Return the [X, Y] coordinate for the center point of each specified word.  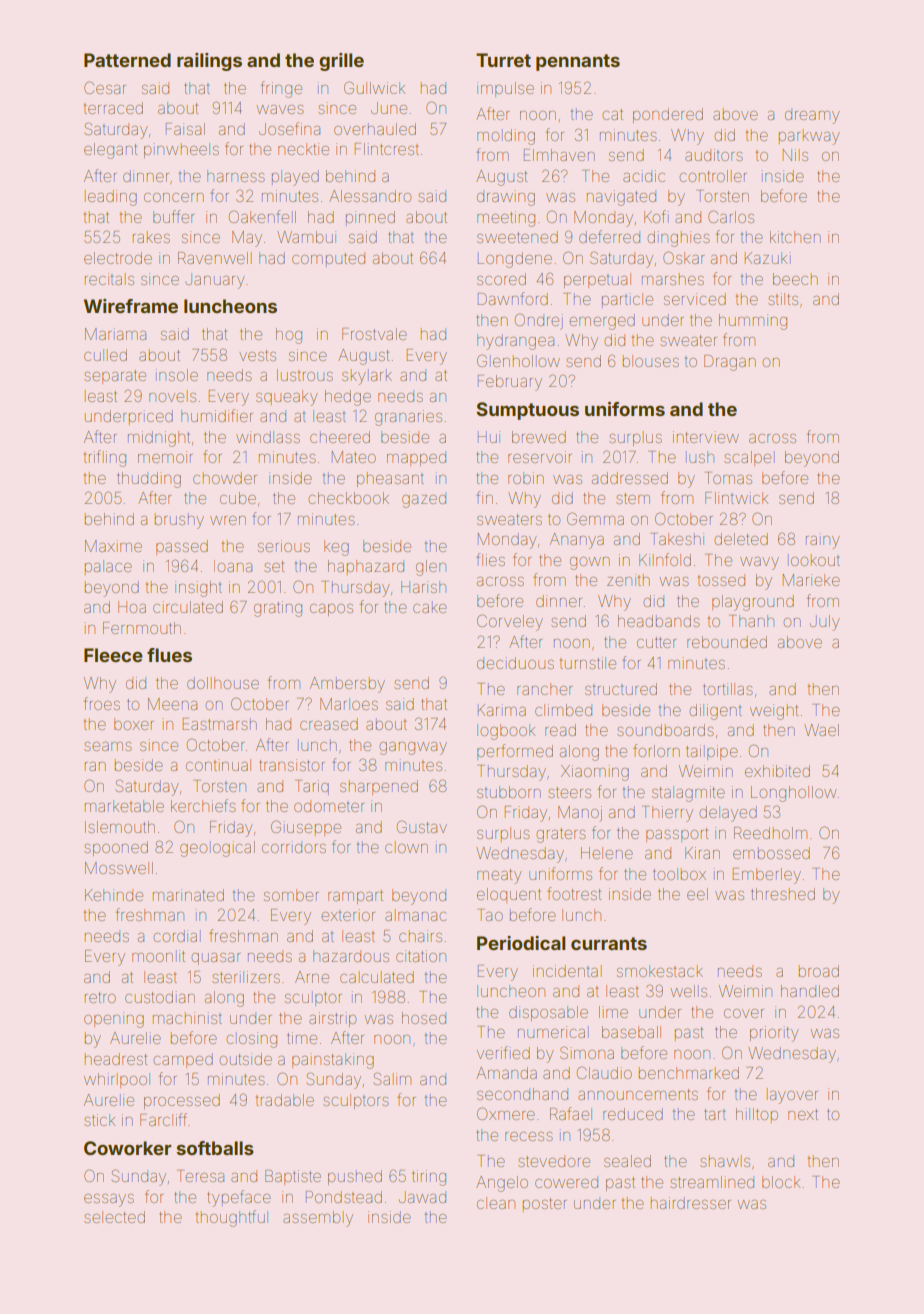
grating [278, 609]
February [510, 383]
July [824, 623]
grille [341, 62]
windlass [268, 437]
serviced [695, 299]
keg [336, 548]
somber [291, 895]
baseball [631, 1032]
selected [114, 1217]
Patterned [127, 60]
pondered [668, 115]
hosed [424, 1018]
